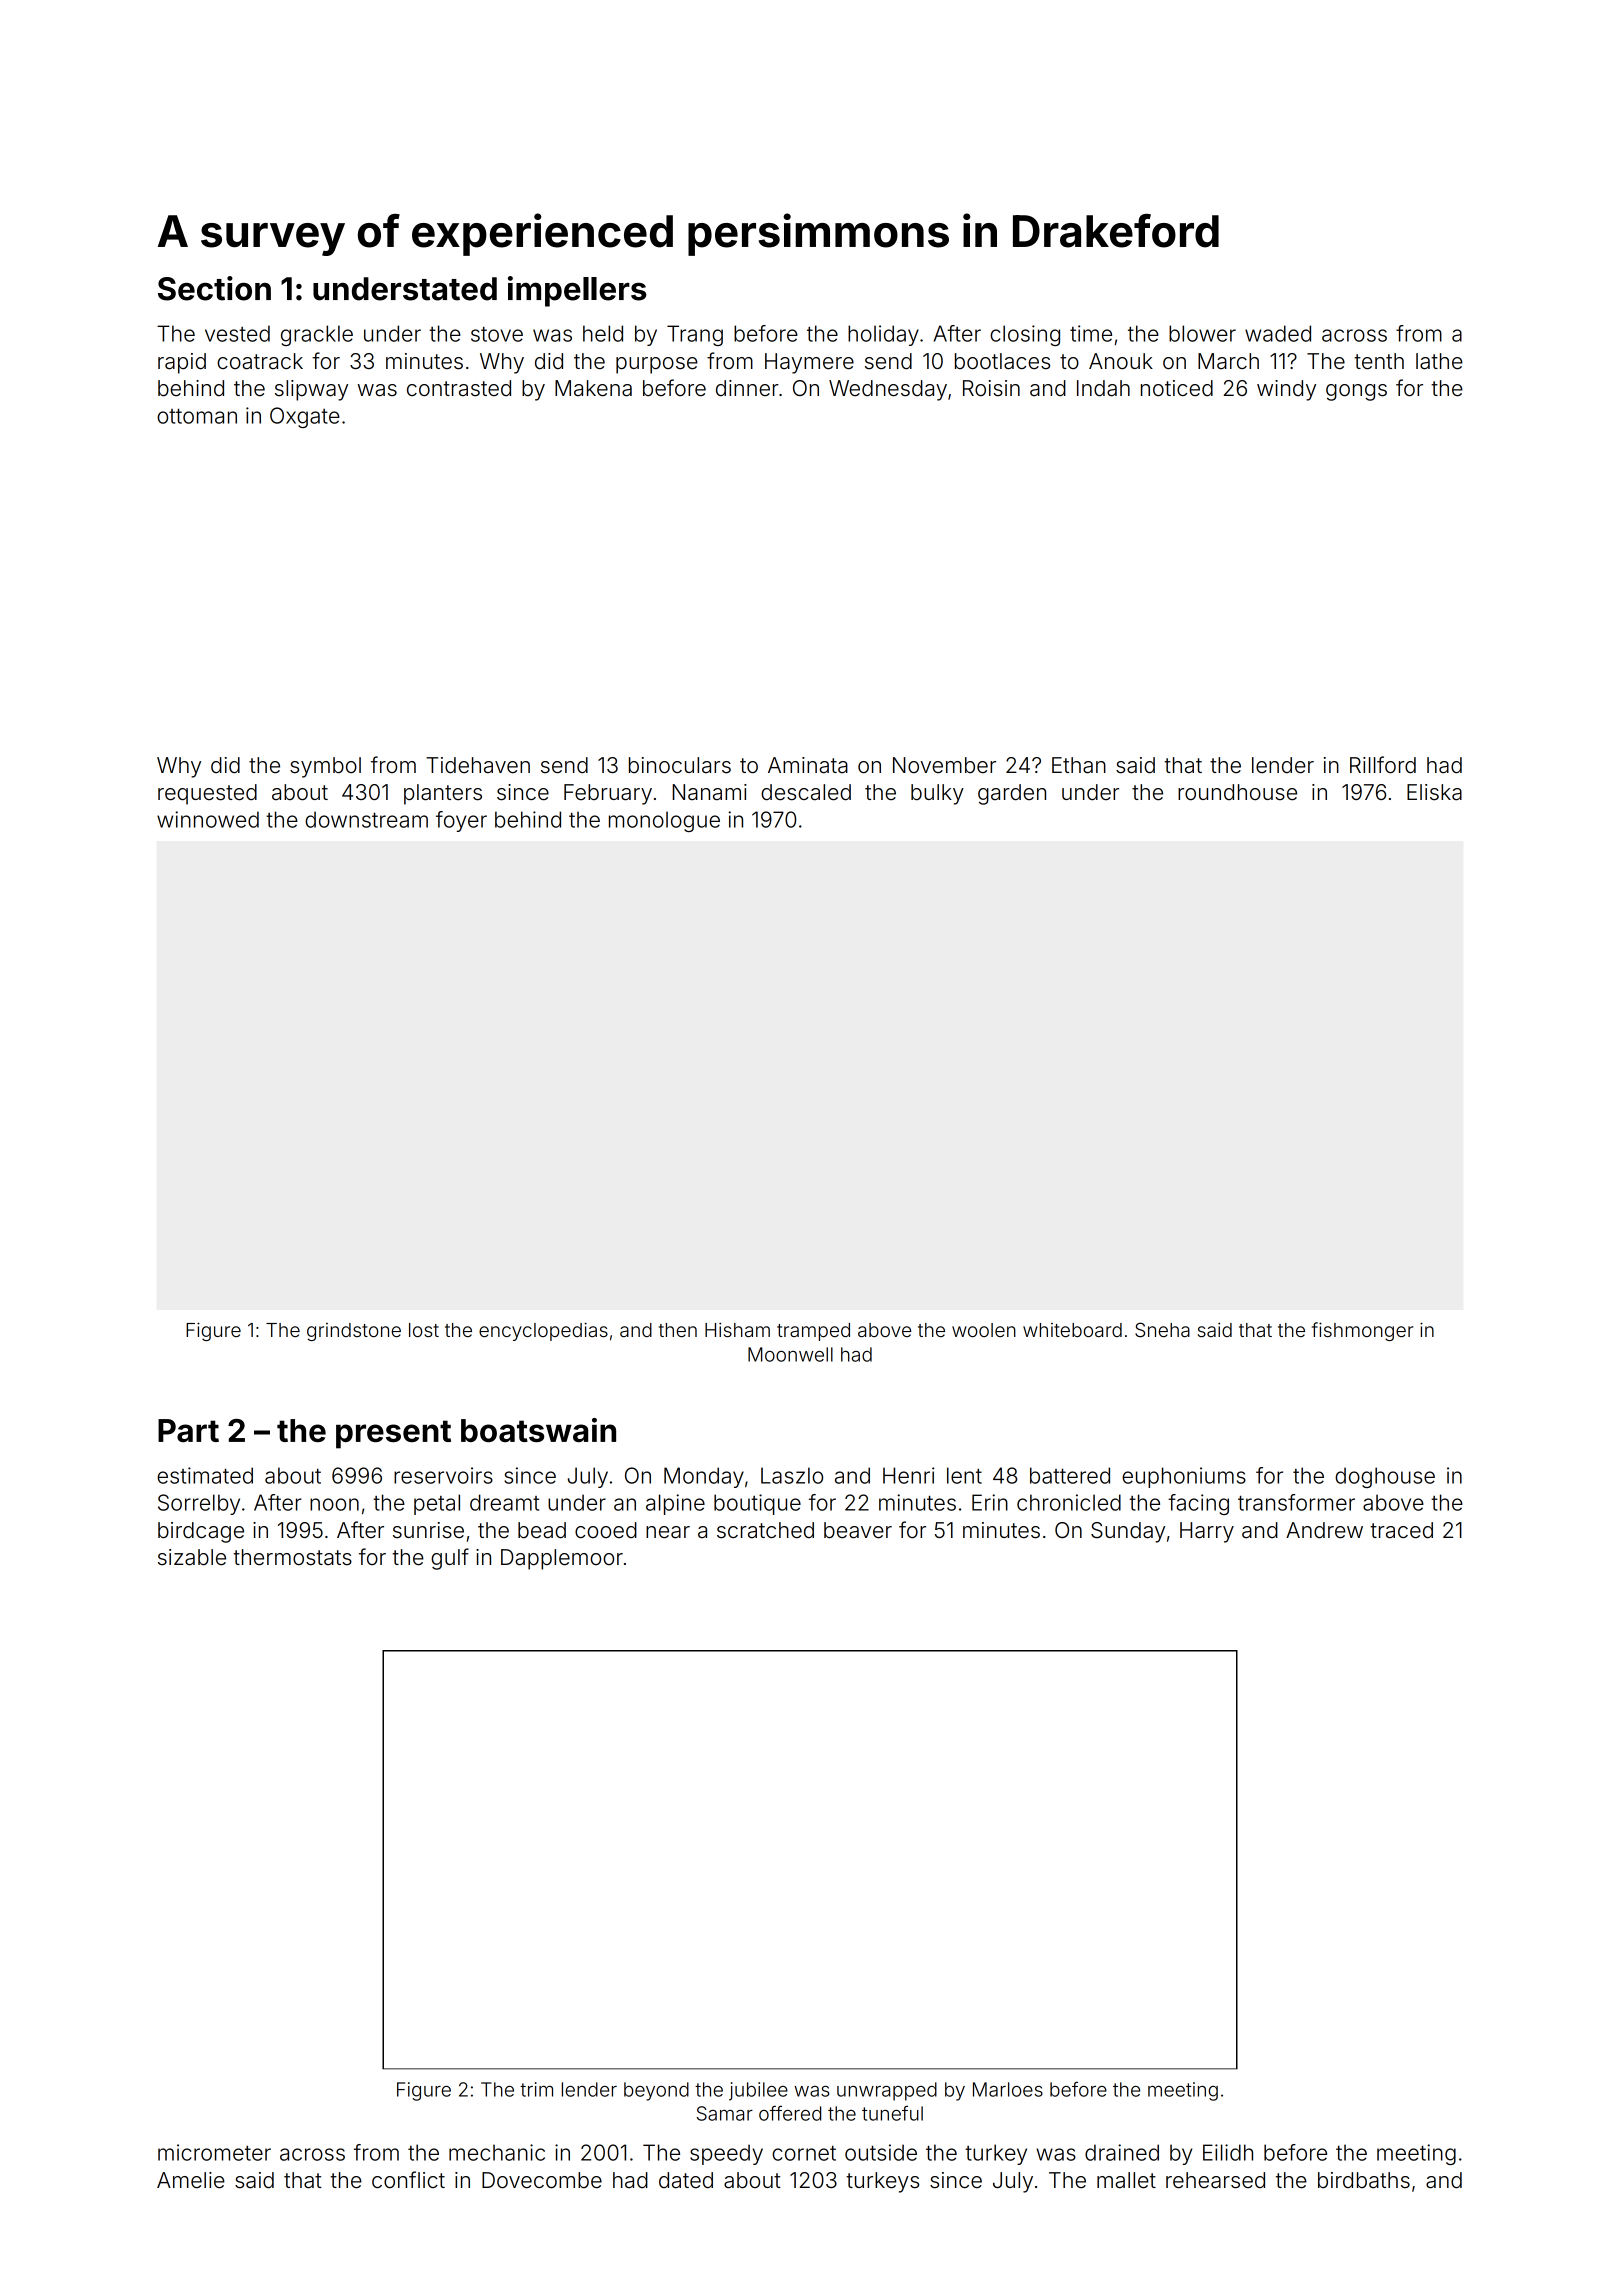  What do you see at coordinates (1385, 1477) in the screenshot?
I see `doghouse` at bounding box center [1385, 1477].
